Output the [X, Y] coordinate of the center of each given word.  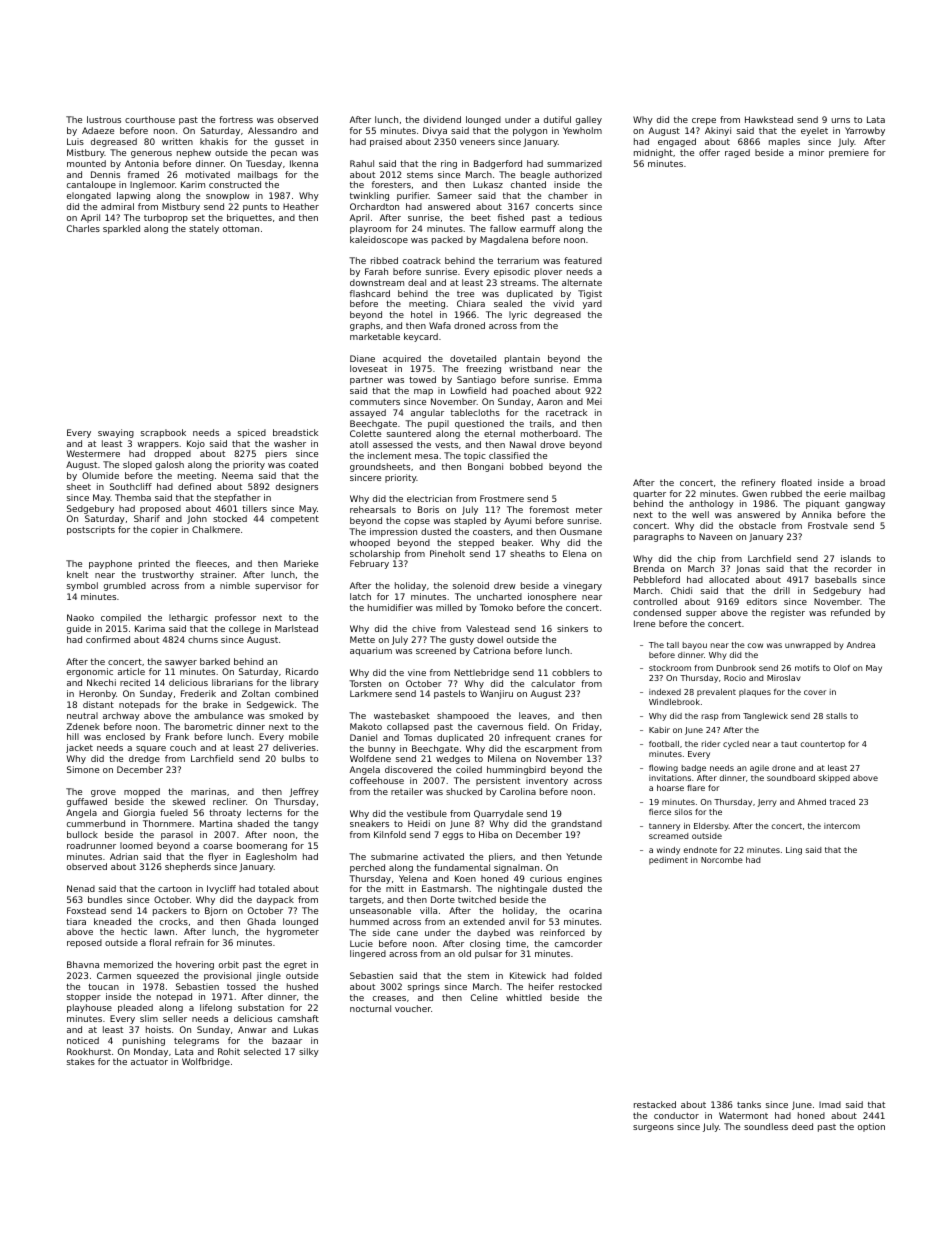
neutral [82, 715]
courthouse [150, 119]
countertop [822, 745]
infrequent [528, 738]
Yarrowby [865, 131]
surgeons [653, 1128]
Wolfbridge [206, 1062]
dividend [442, 119]
